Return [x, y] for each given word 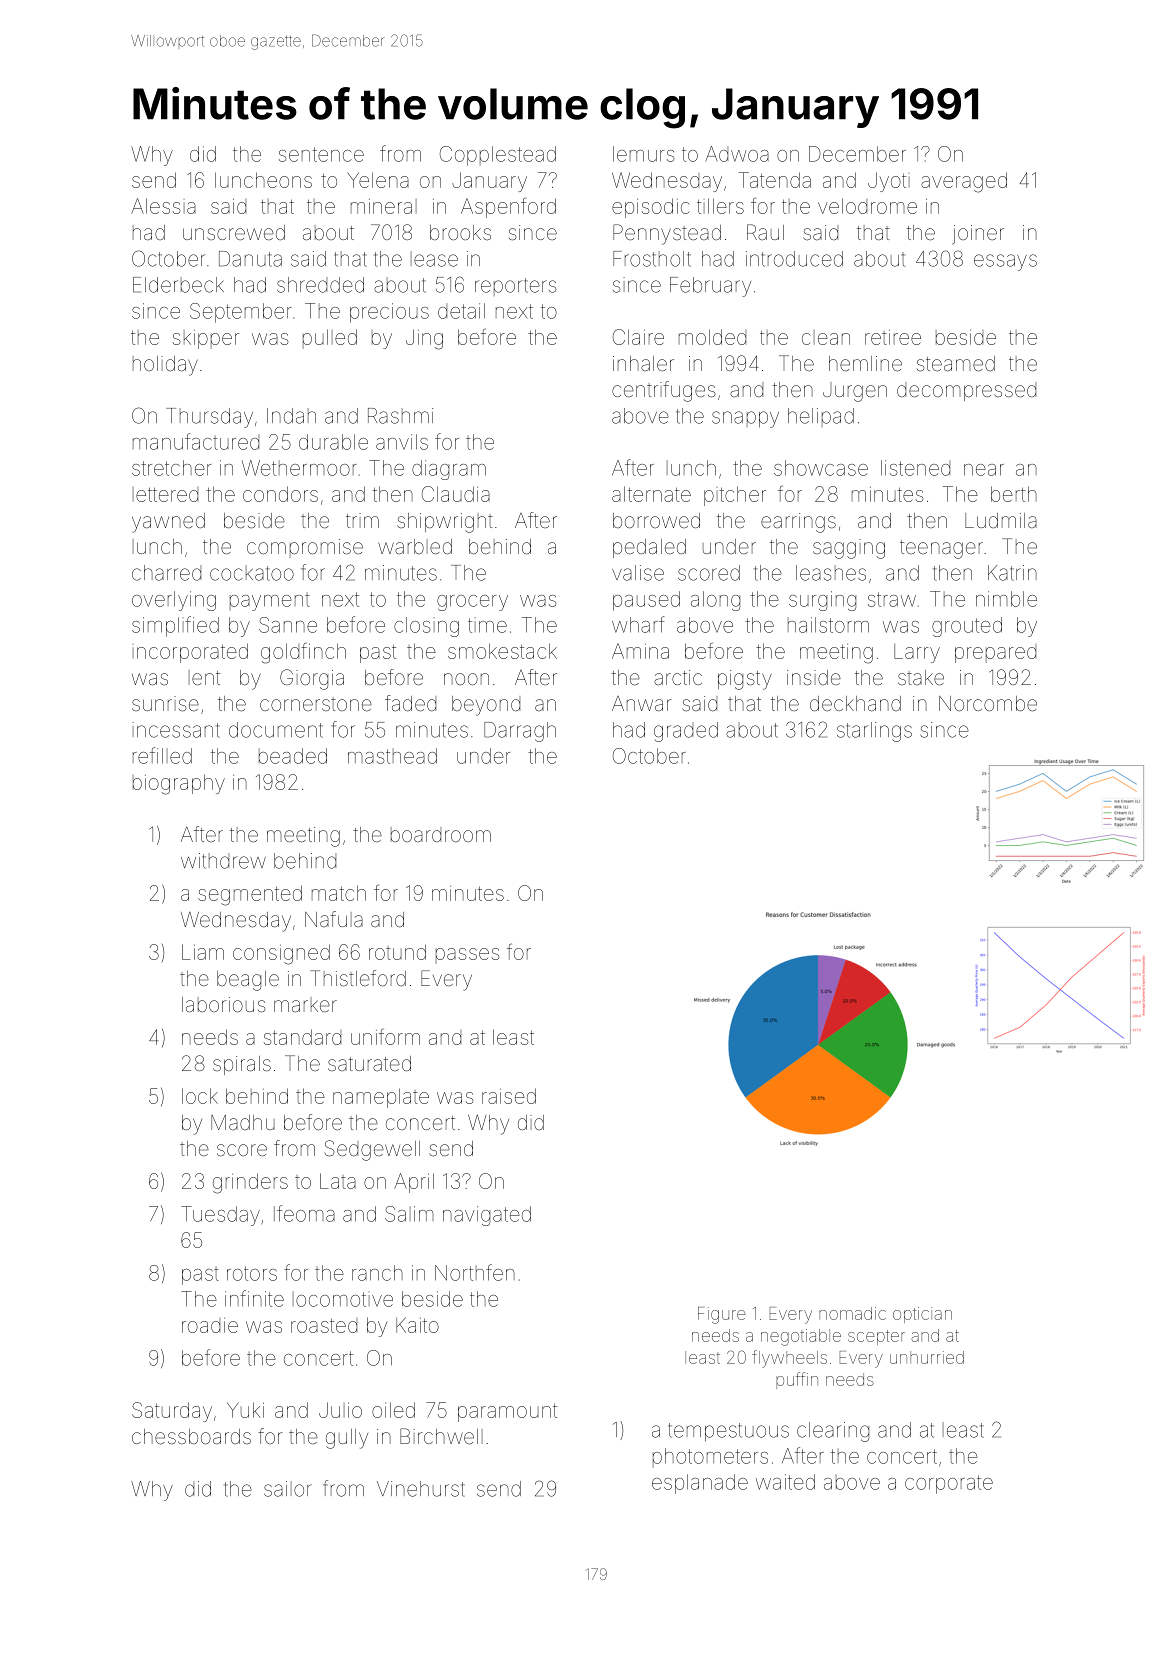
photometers [710, 1457]
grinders [250, 1183]
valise [638, 573]
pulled [330, 339]
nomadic [852, 1313]
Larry [917, 653]
